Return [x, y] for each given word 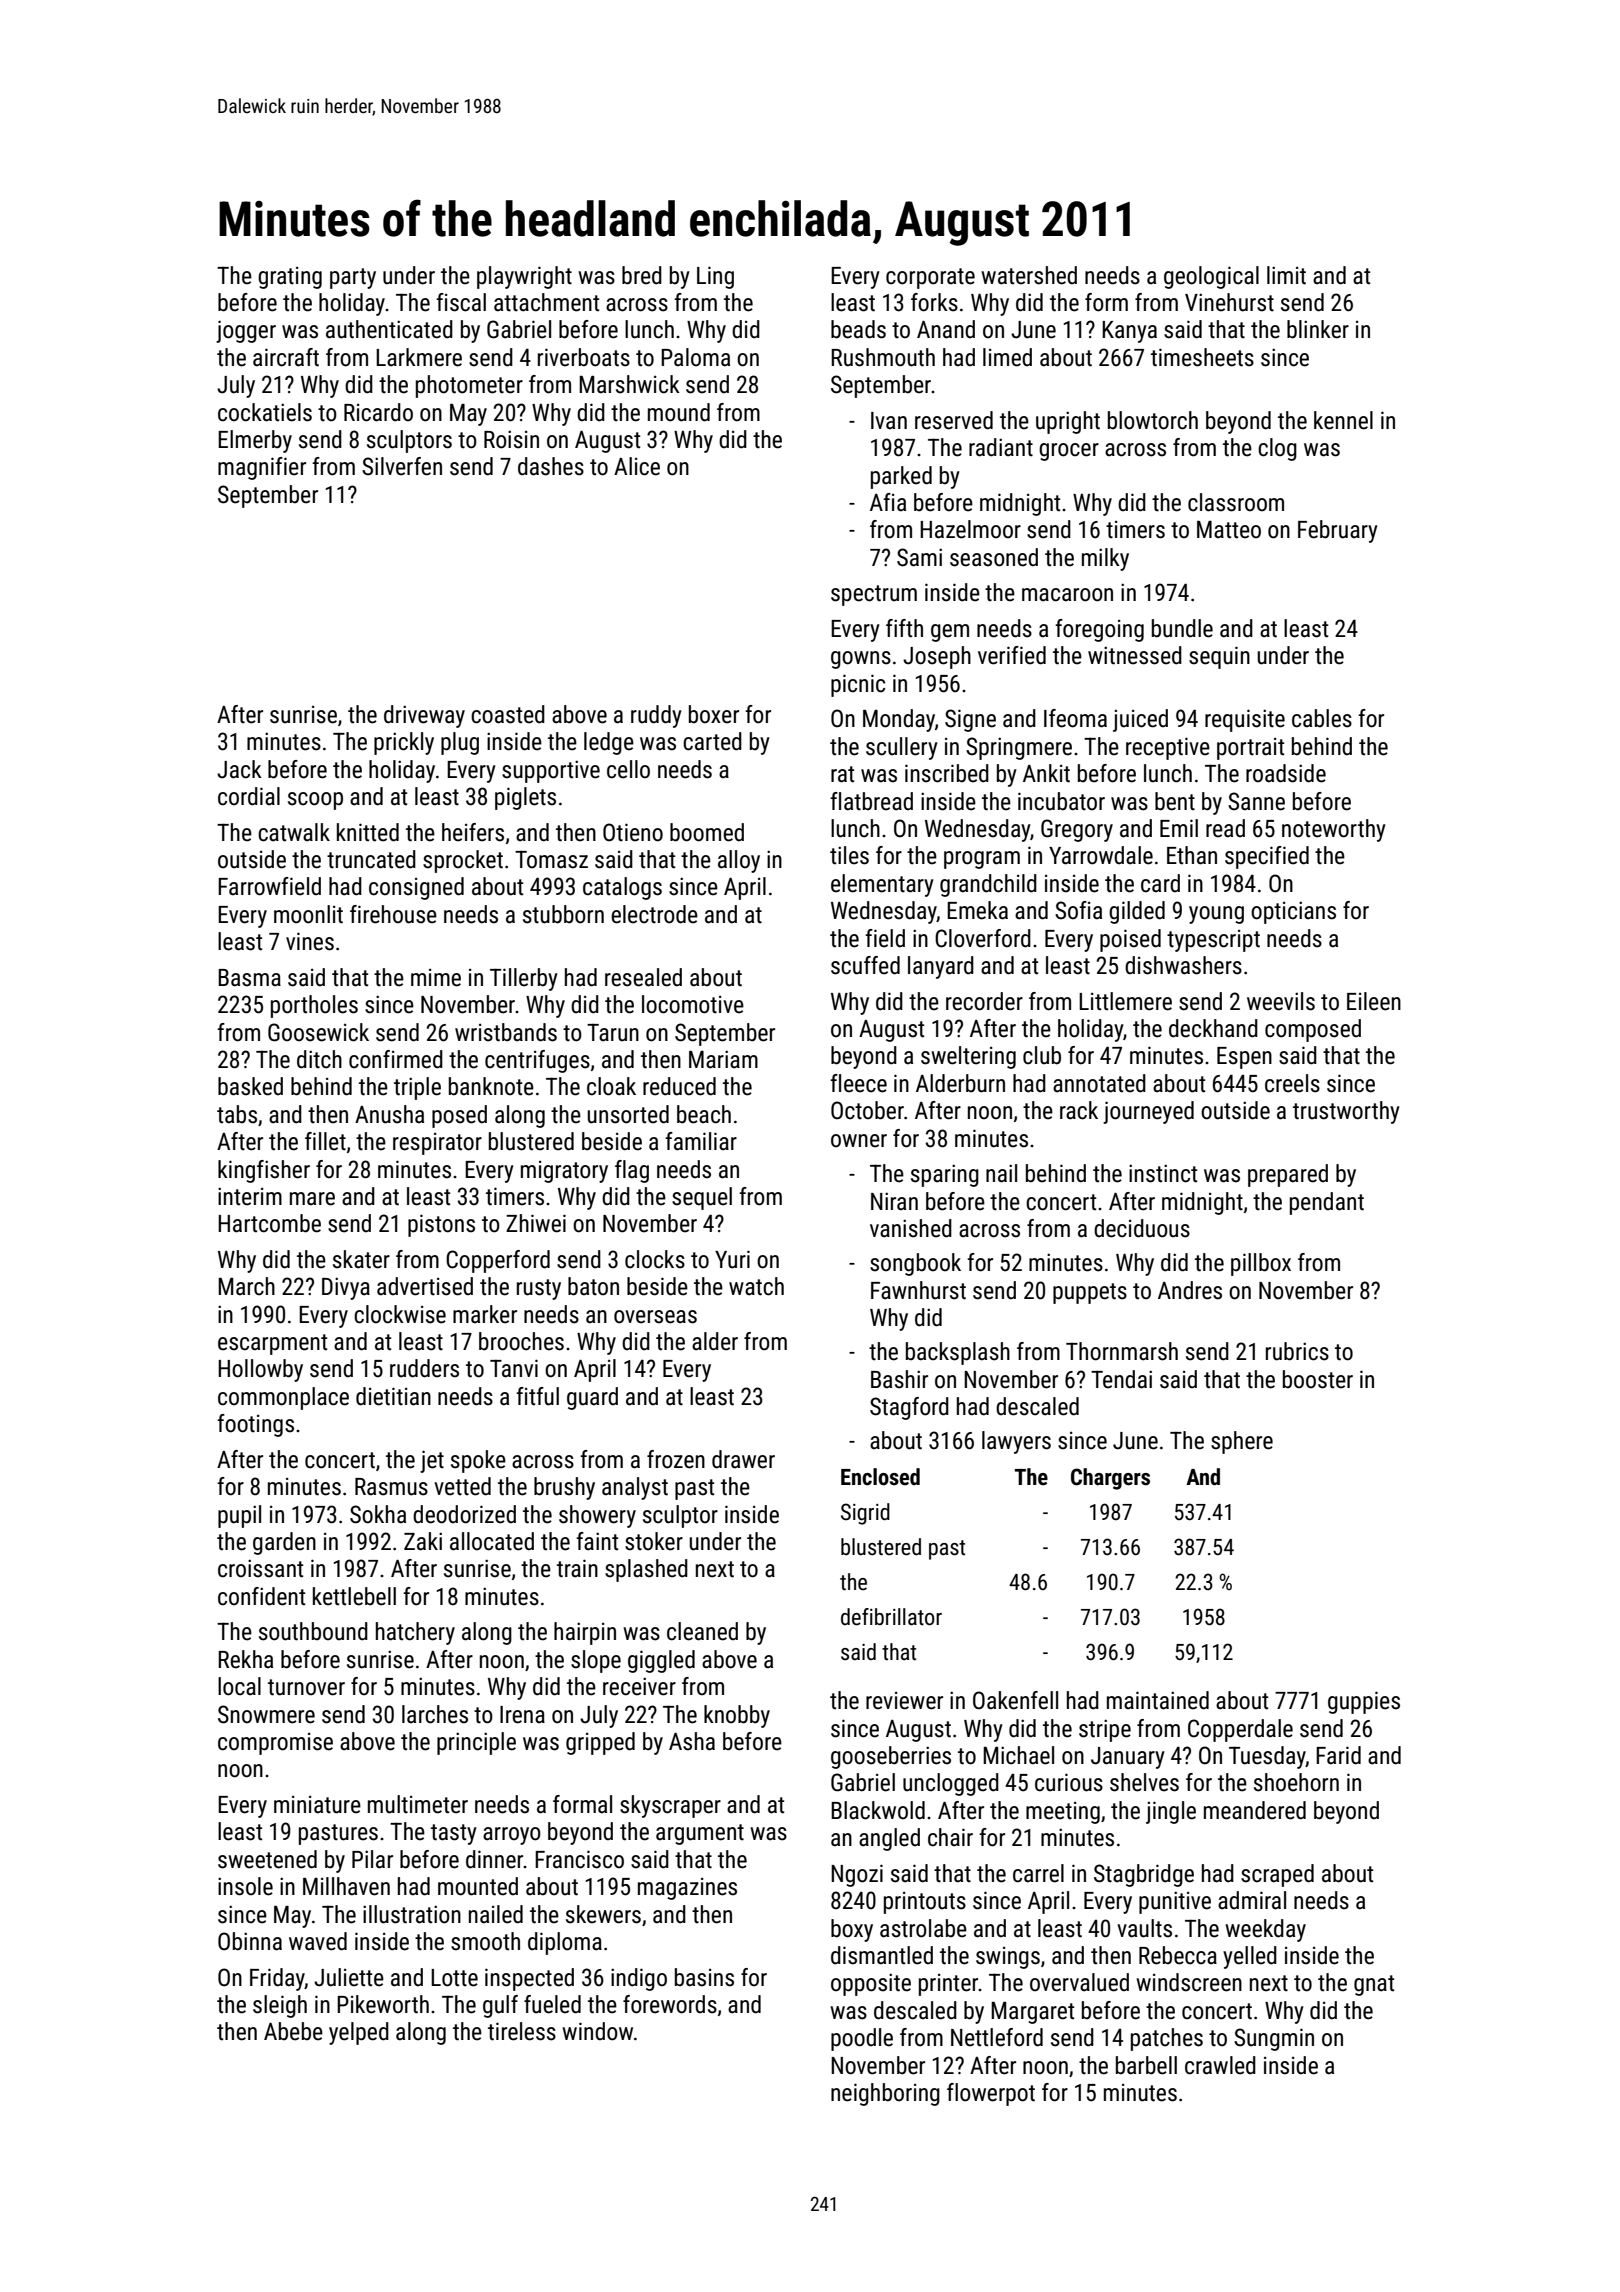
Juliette [349, 1977]
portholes [314, 1006]
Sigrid [865, 1514]
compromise [275, 1744]
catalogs [622, 888]
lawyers [1016, 1442]
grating [290, 278]
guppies [1364, 1702]
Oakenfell [1015, 1700]
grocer [1069, 452]
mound [679, 412]
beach [704, 1114]
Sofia [1078, 910]
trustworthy [1346, 1112]
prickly [404, 743]
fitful [537, 1396]
